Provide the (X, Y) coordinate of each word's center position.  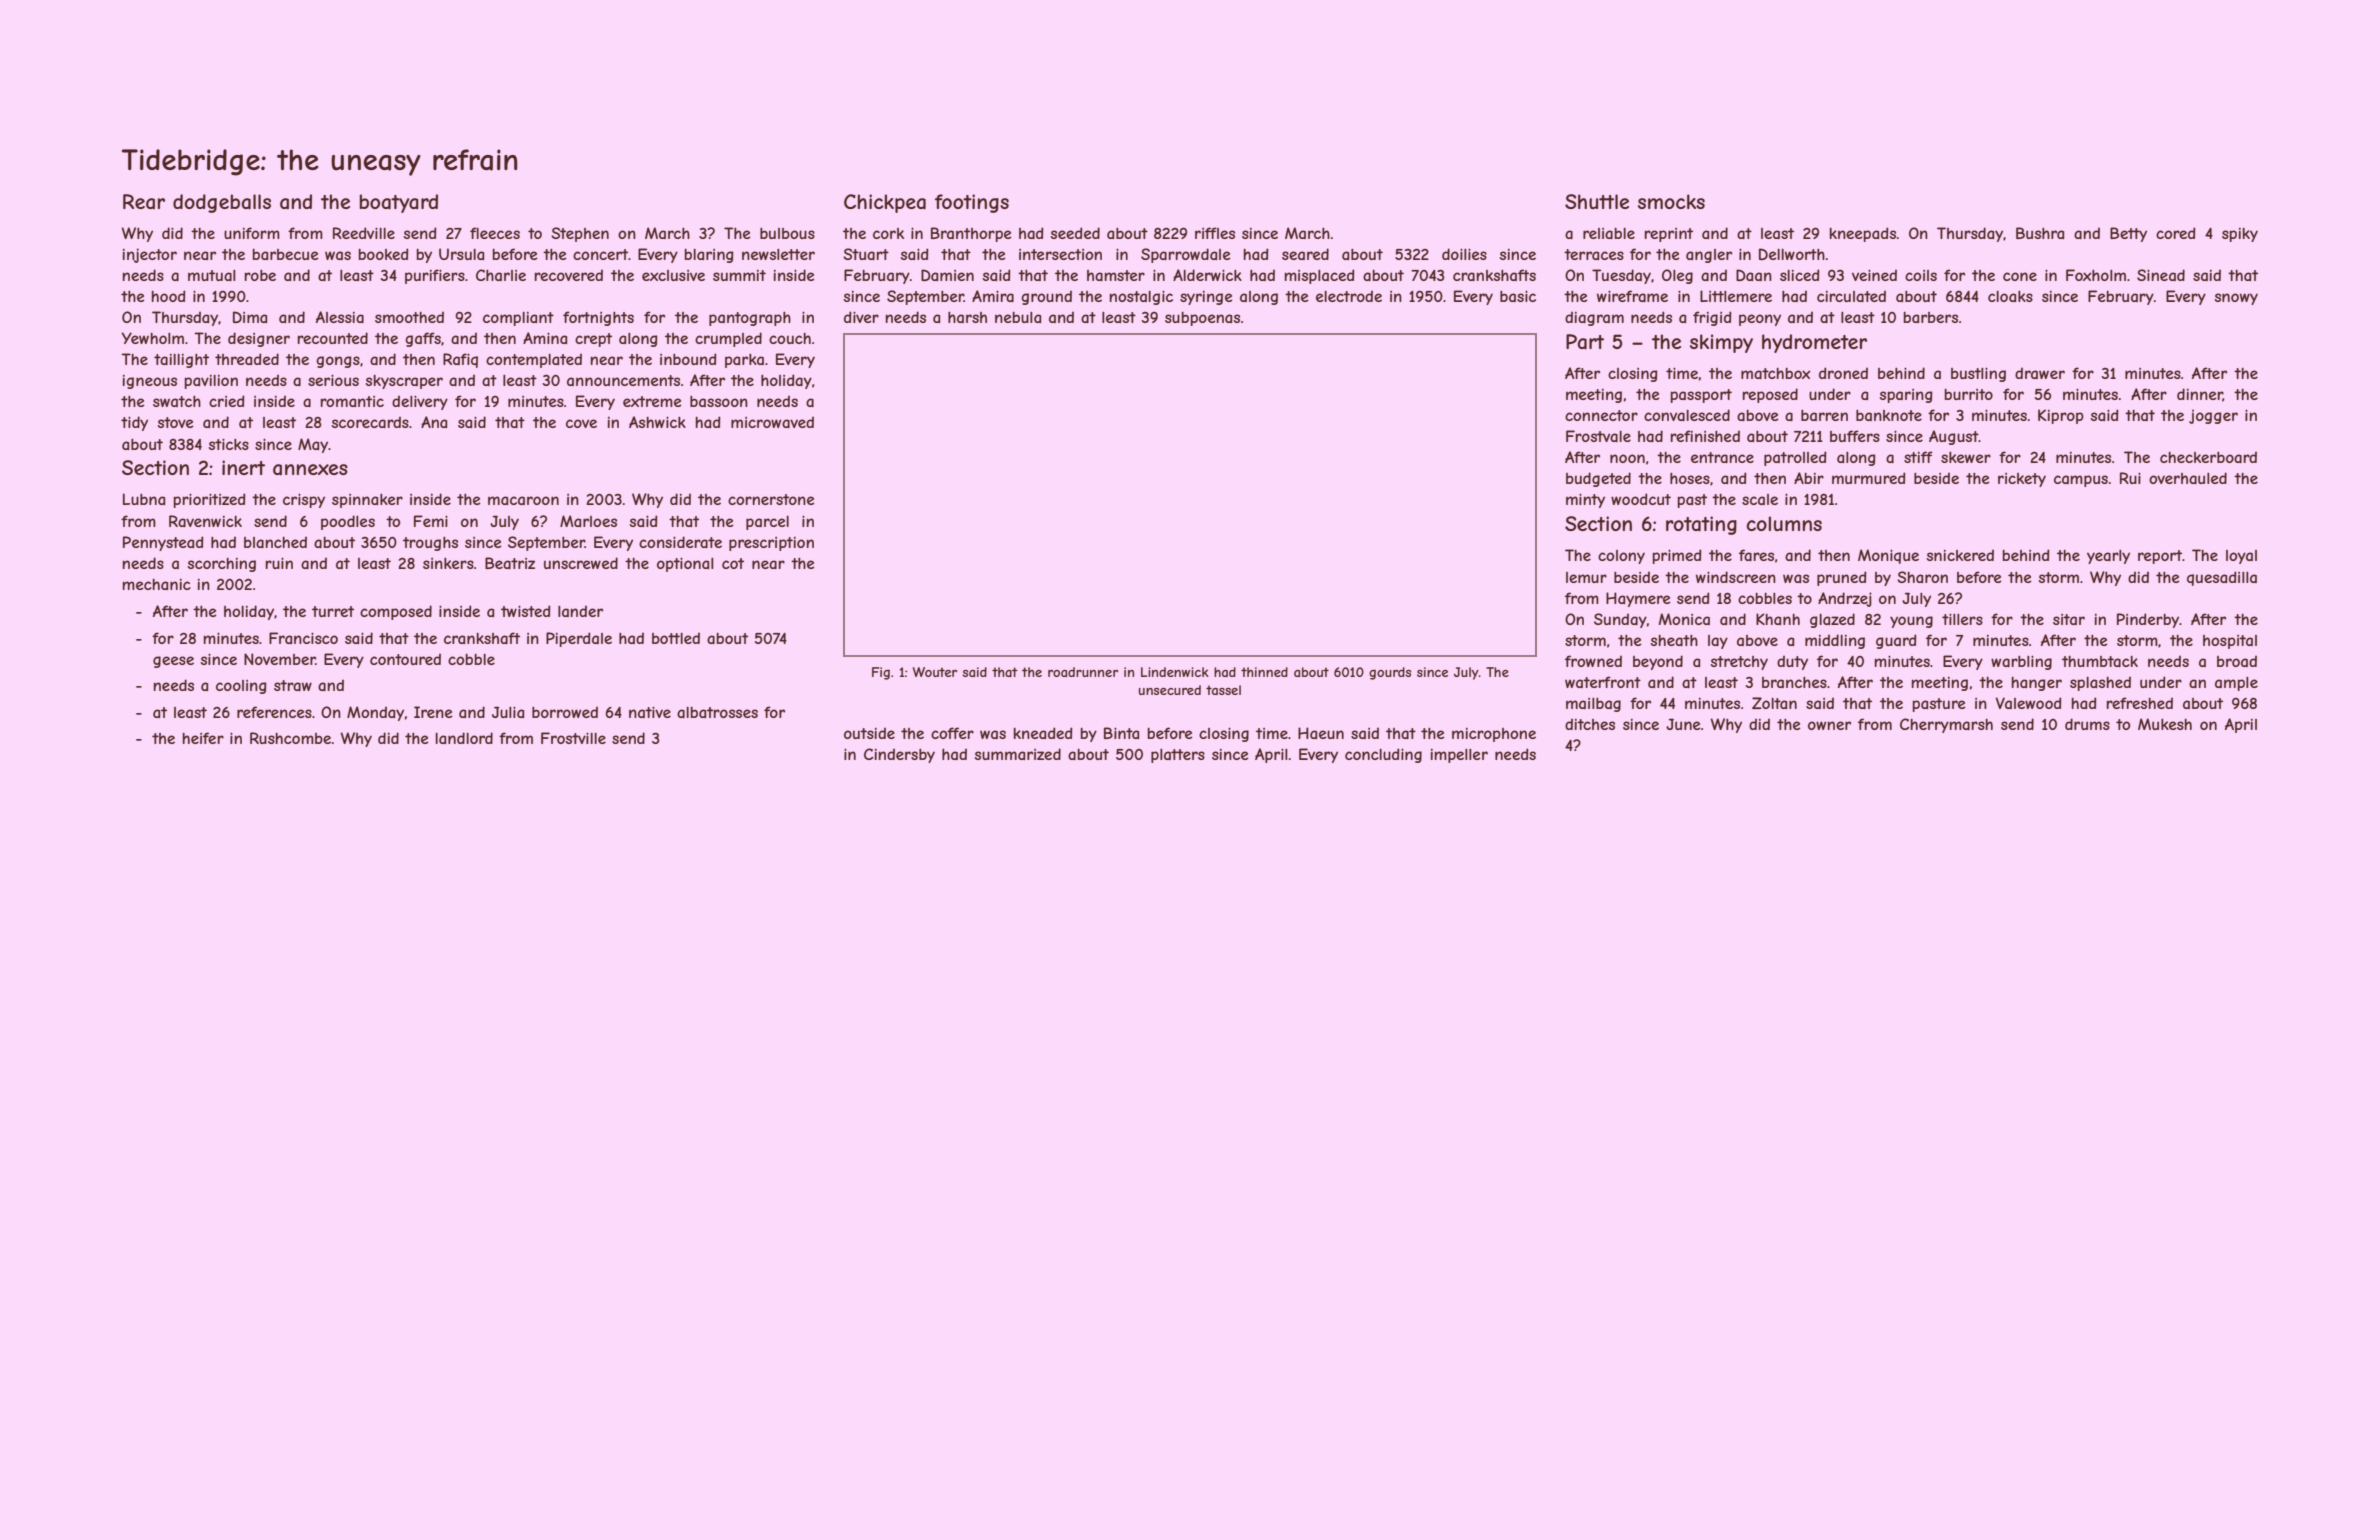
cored (2175, 233)
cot (733, 563)
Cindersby (899, 755)
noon (1627, 458)
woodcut (1641, 499)
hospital (2230, 642)
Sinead (2161, 275)
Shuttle (1597, 201)
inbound (688, 359)
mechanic (156, 584)
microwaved (772, 422)
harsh (967, 317)
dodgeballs (222, 203)
